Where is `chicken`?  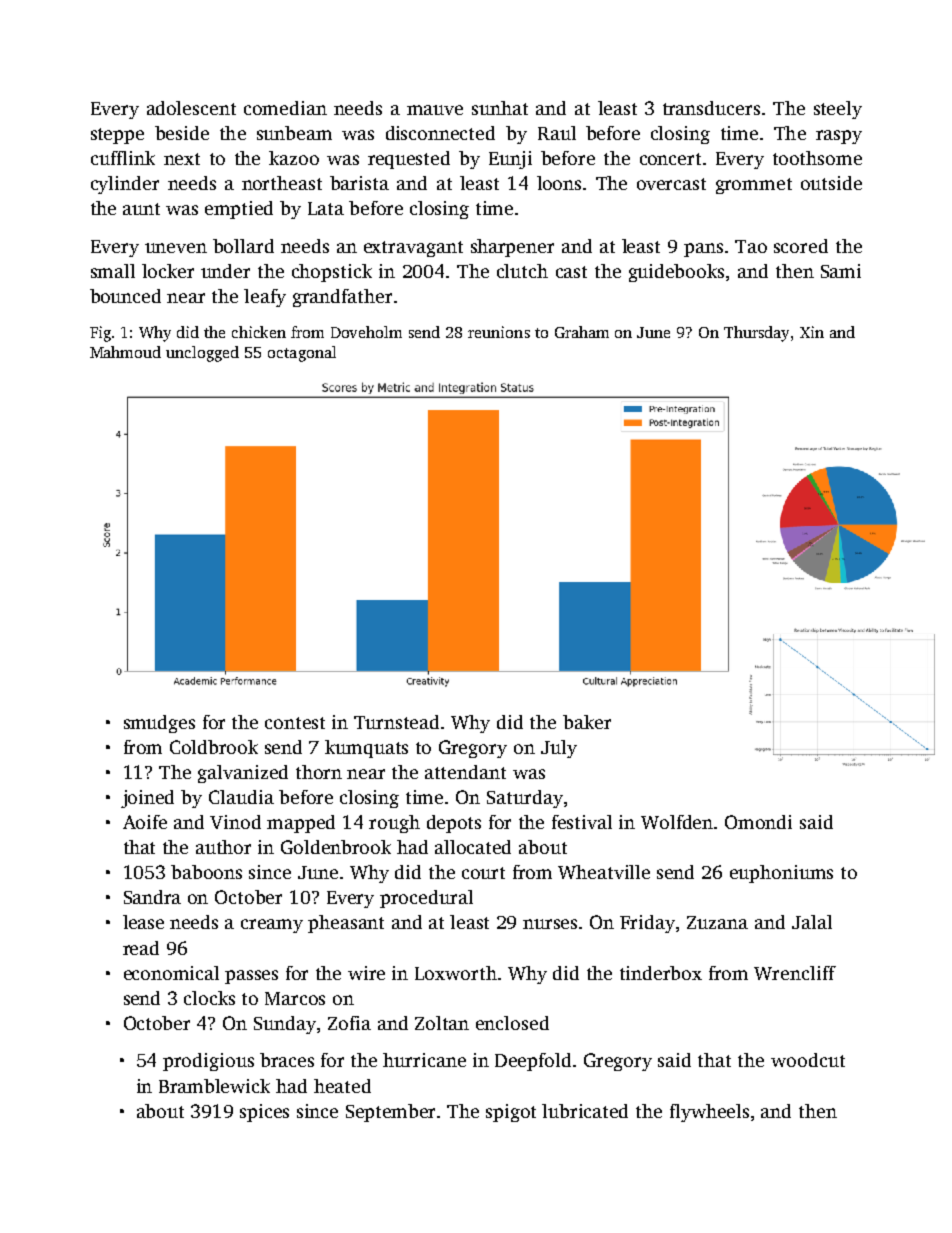
chicken is located at coordinates (259, 332).
